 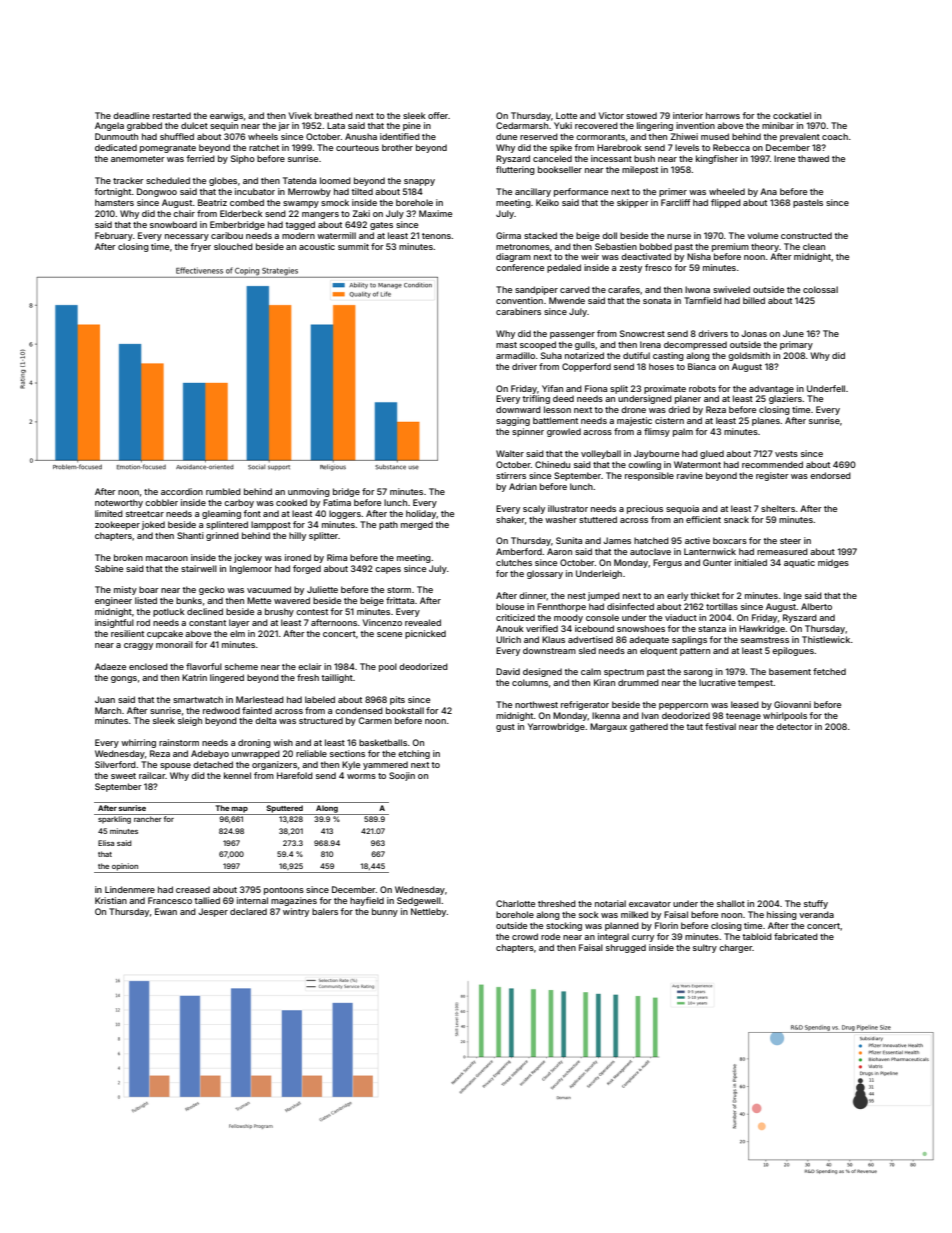 I want to click on Soojin, so click(x=402, y=776).
